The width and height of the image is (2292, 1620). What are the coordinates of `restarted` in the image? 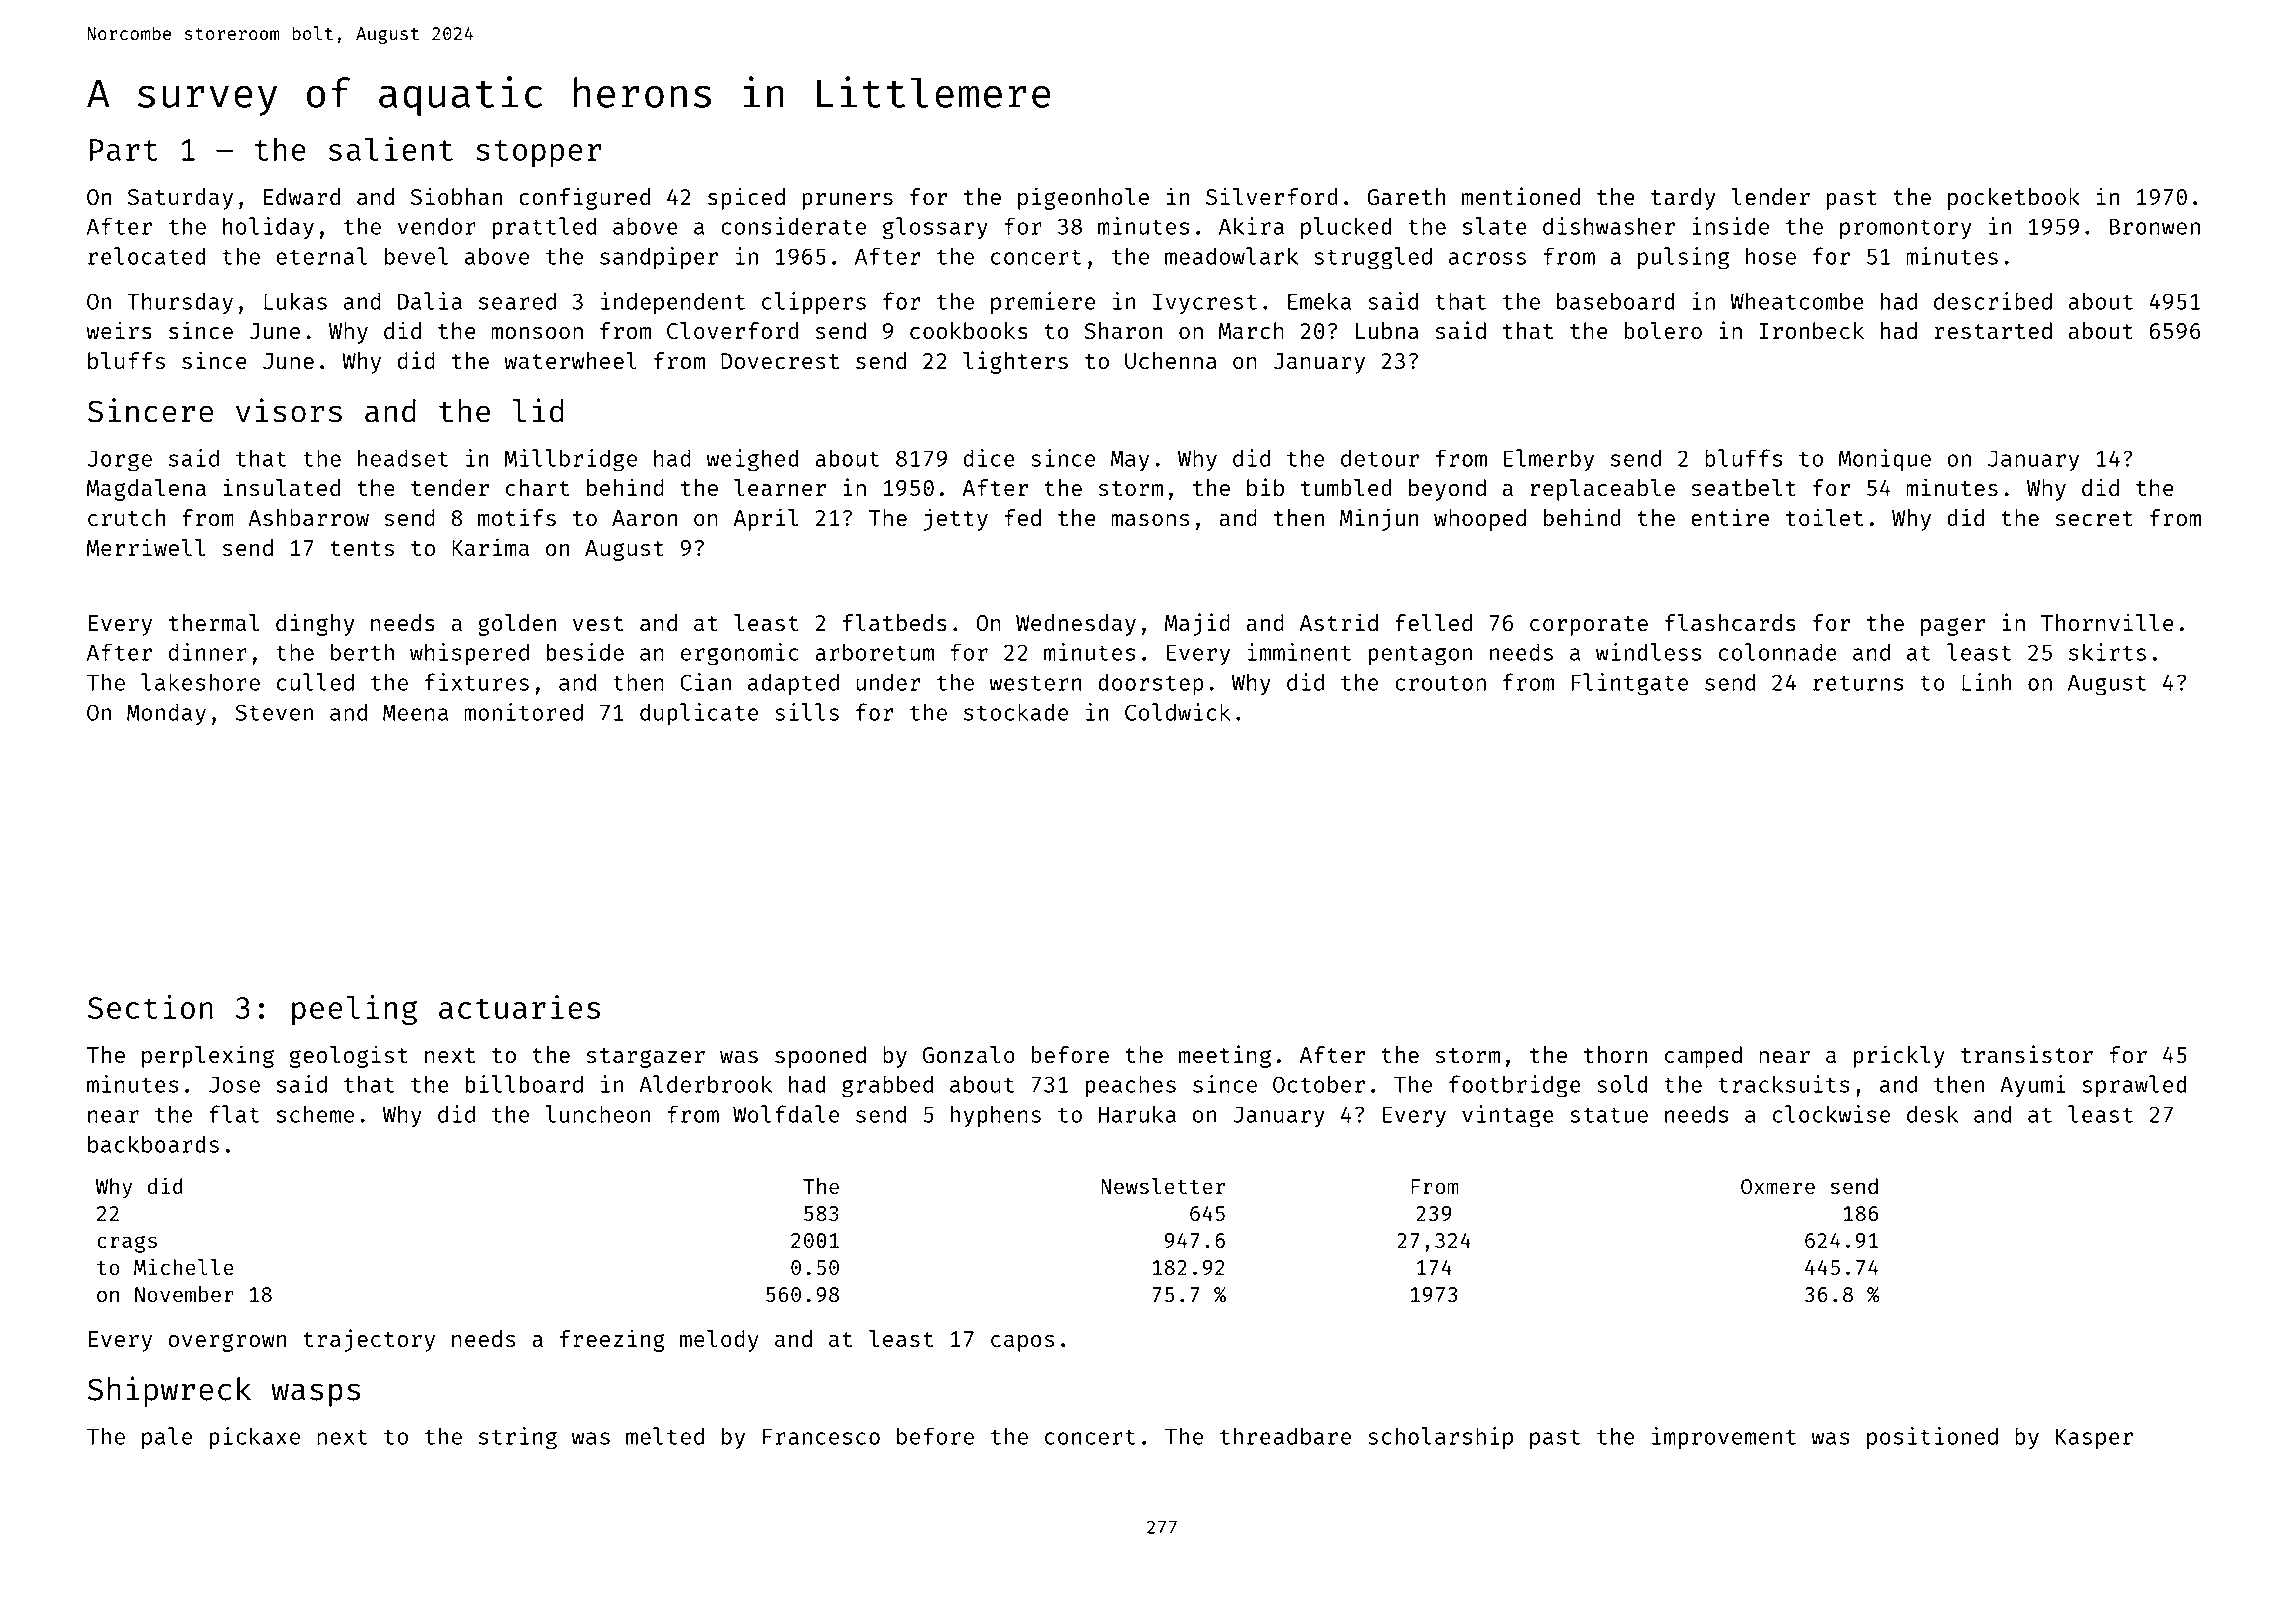 It's located at (1993, 330).
